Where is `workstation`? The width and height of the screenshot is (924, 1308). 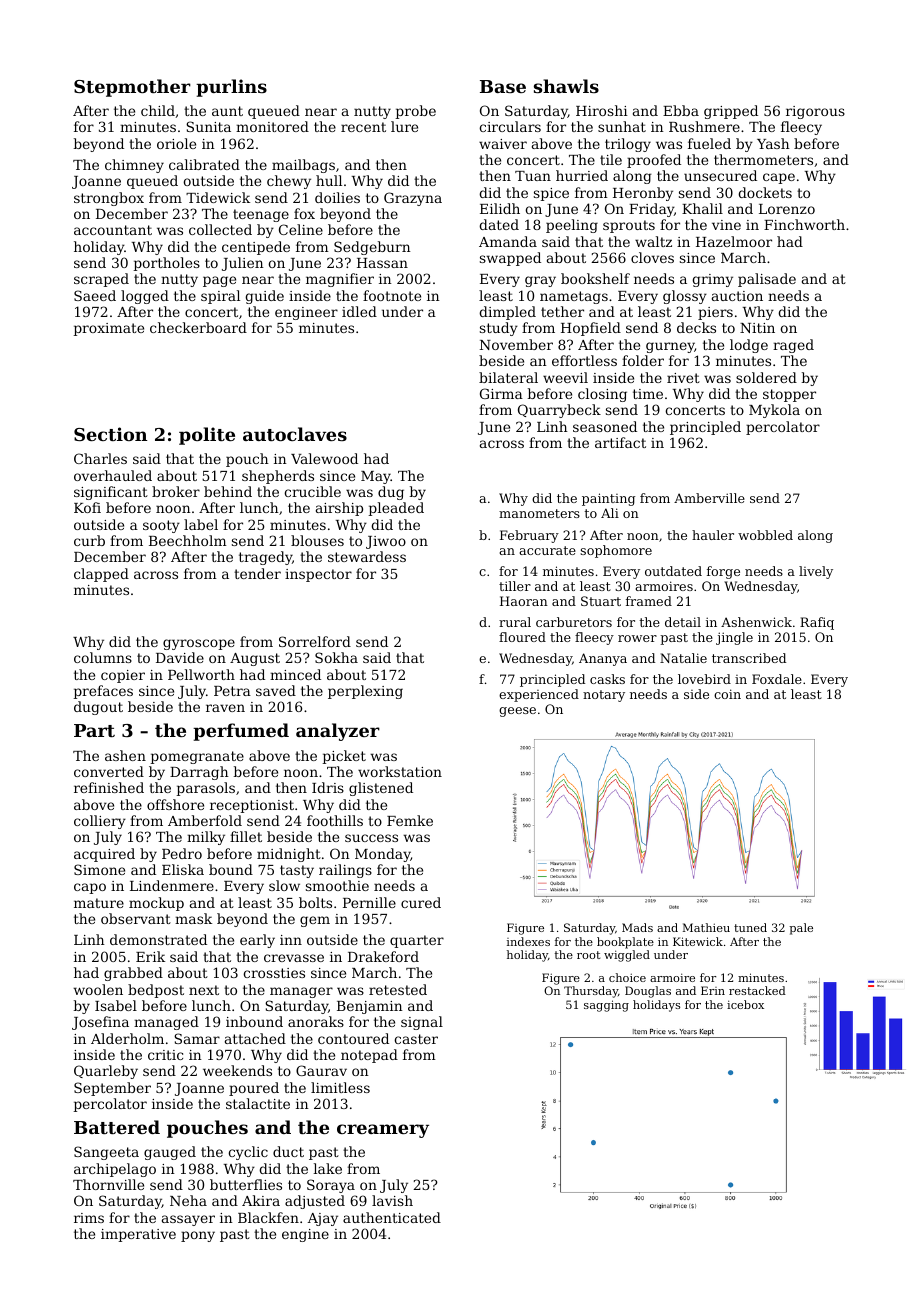 workstation is located at coordinates (400, 771).
